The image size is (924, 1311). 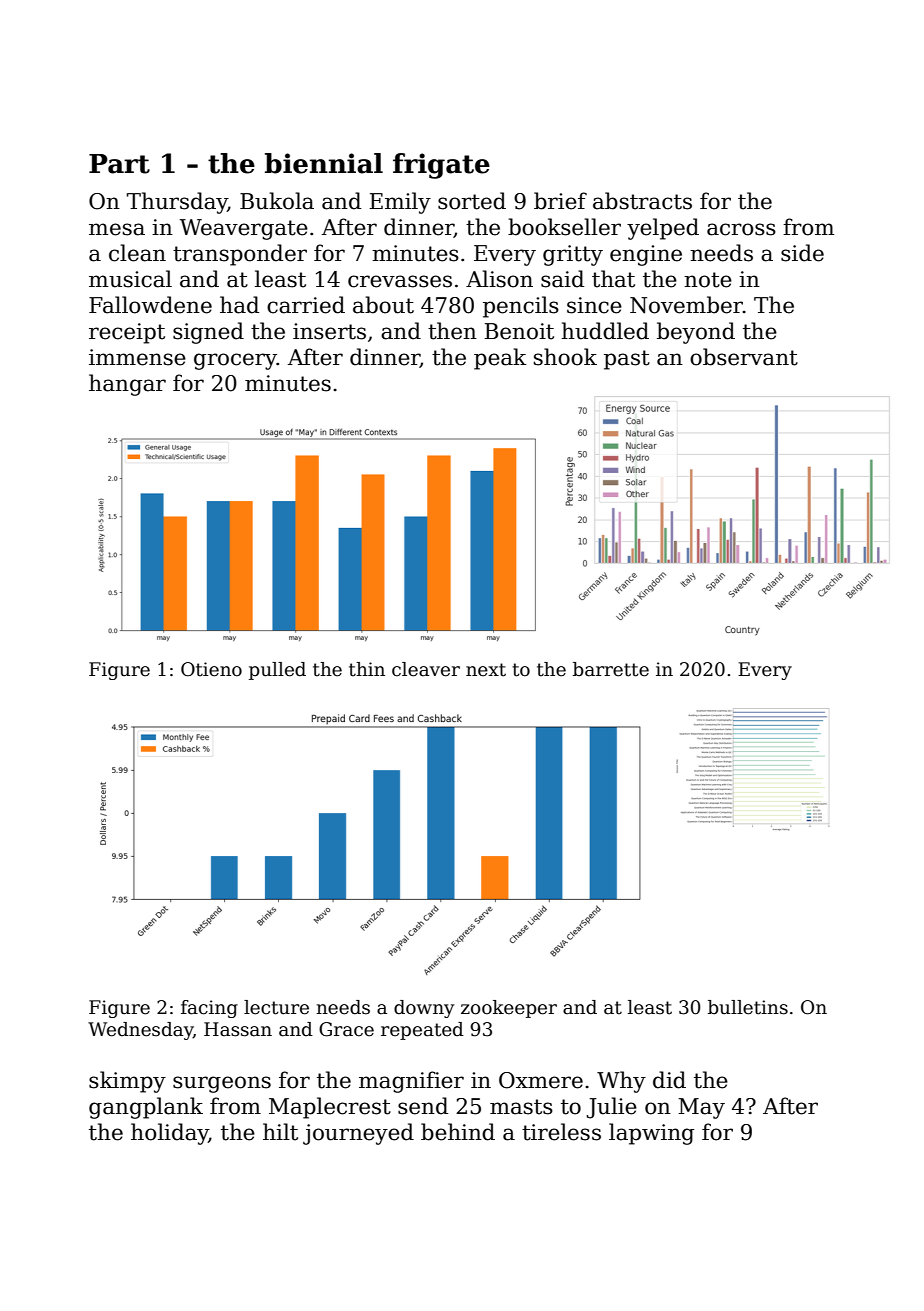 I want to click on cleaver, so click(x=426, y=669).
